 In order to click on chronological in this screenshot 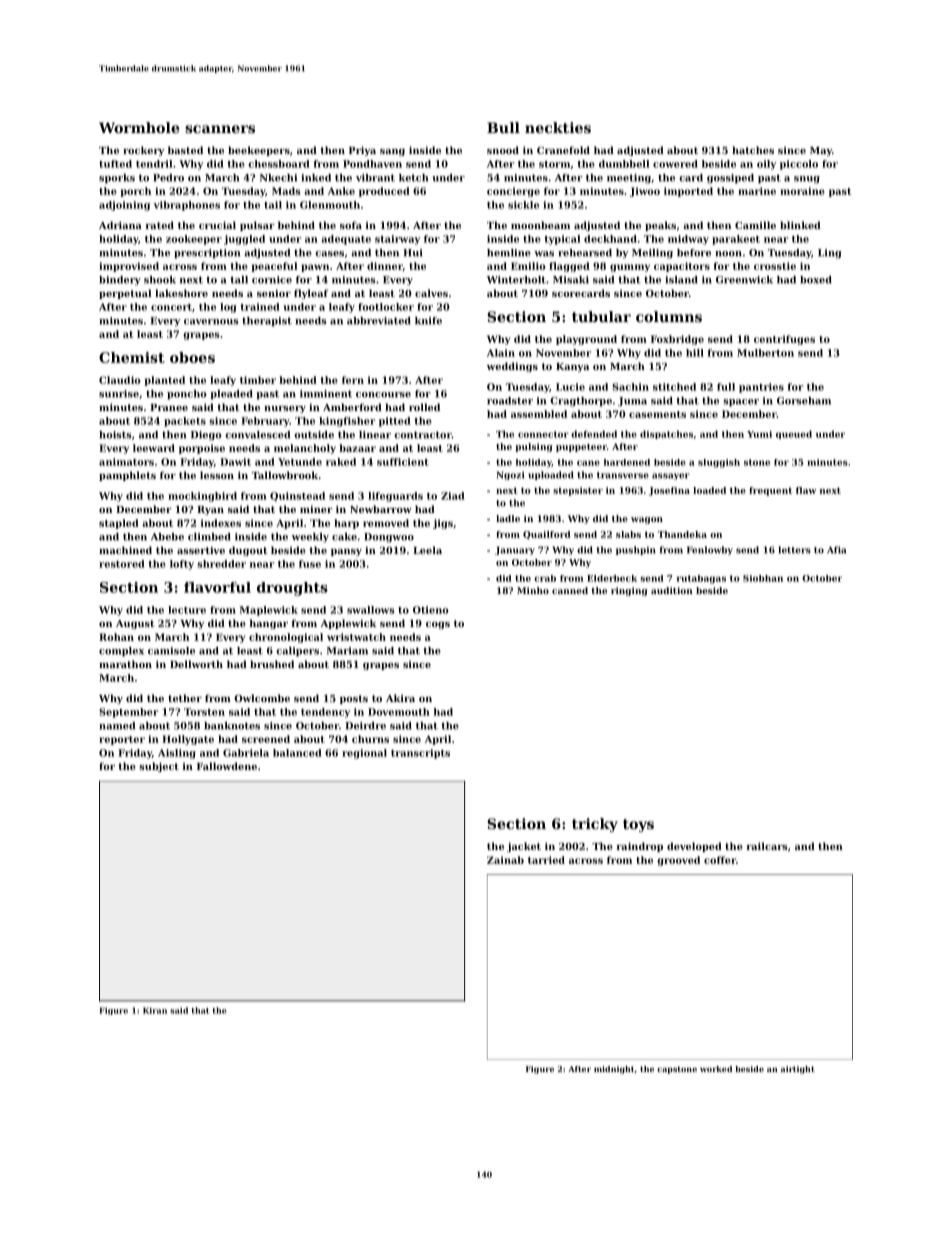, I will do `click(286, 638)`.
